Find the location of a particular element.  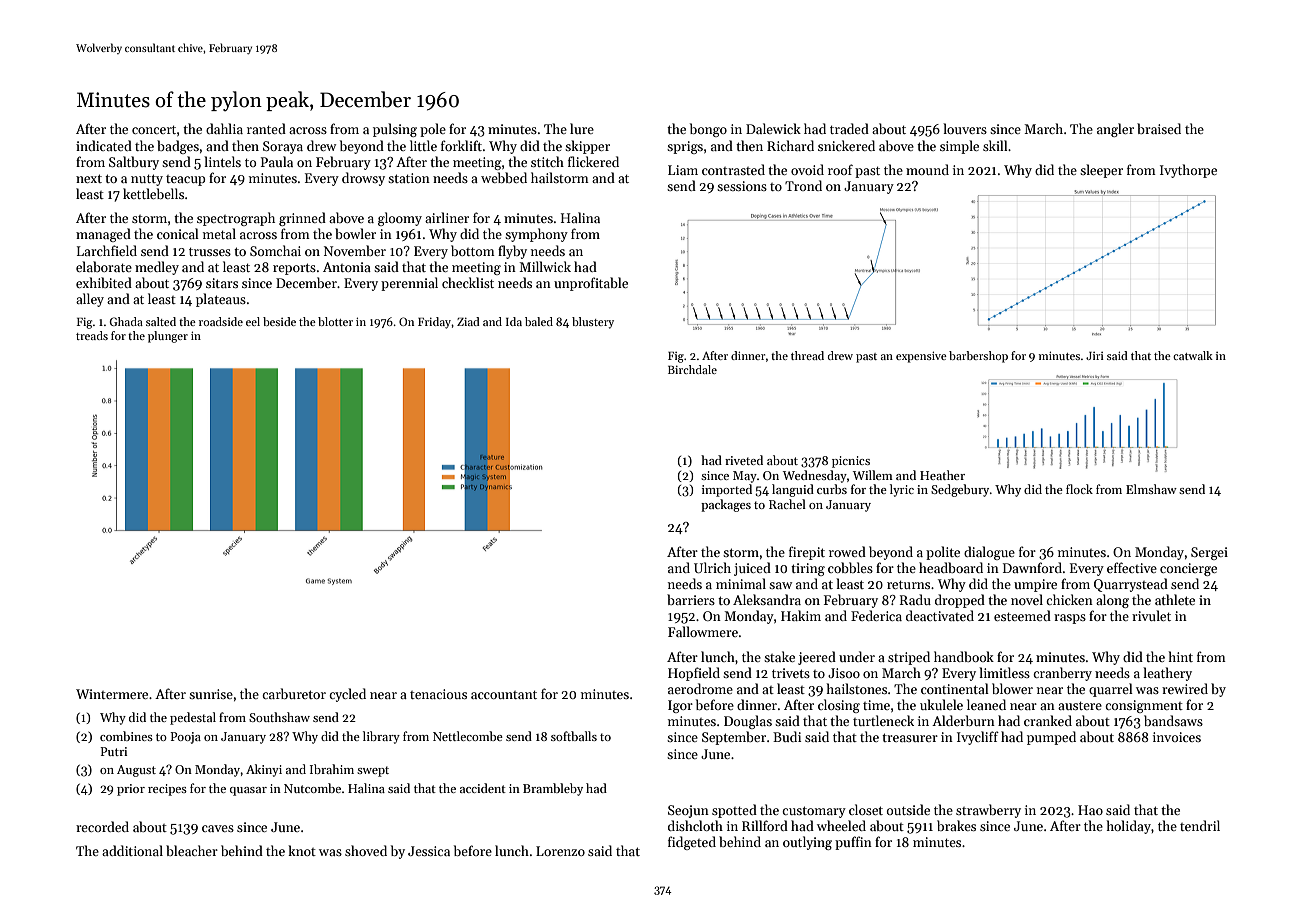

lure is located at coordinates (582, 128).
